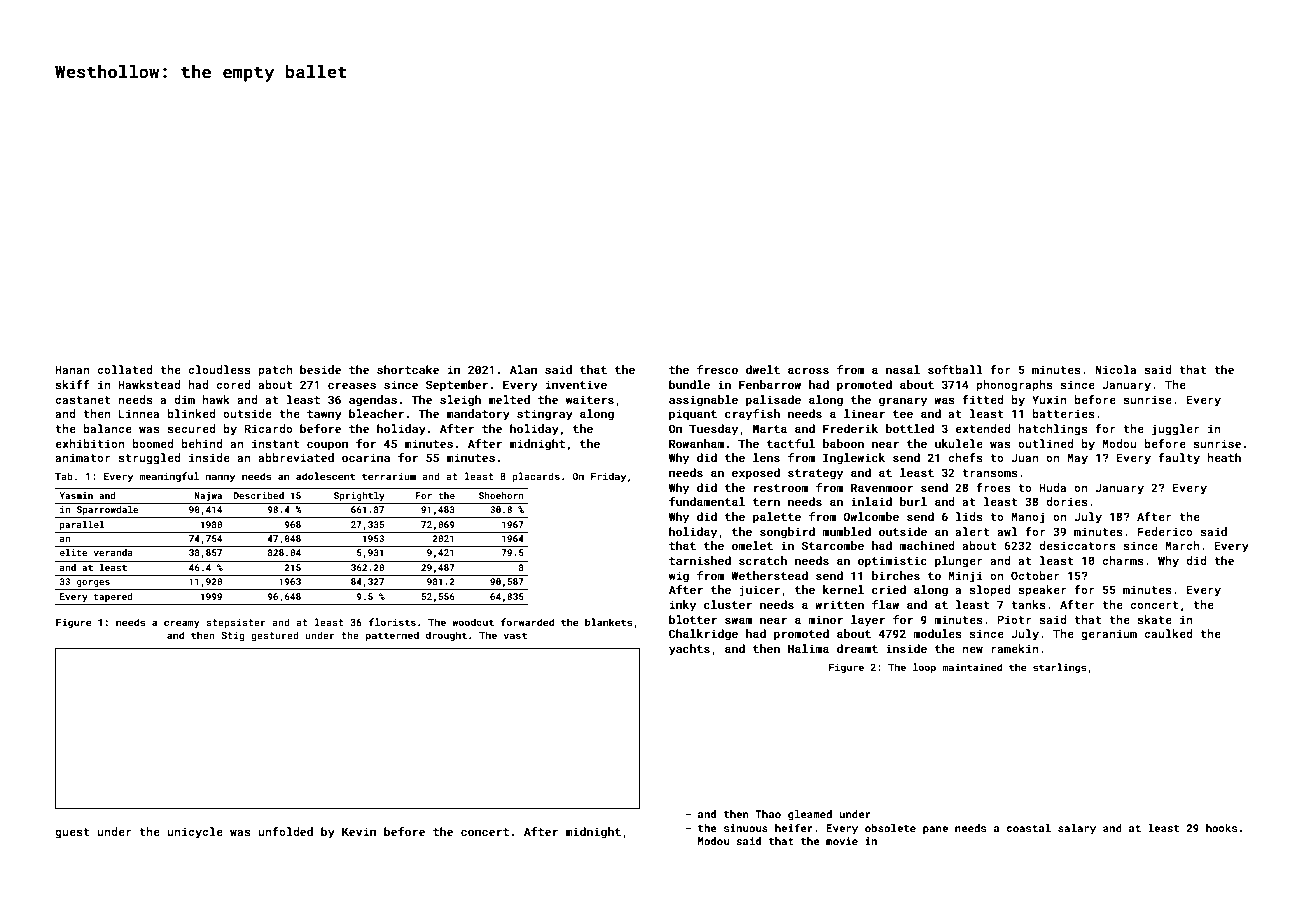  I want to click on unfolded, so click(286, 831).
